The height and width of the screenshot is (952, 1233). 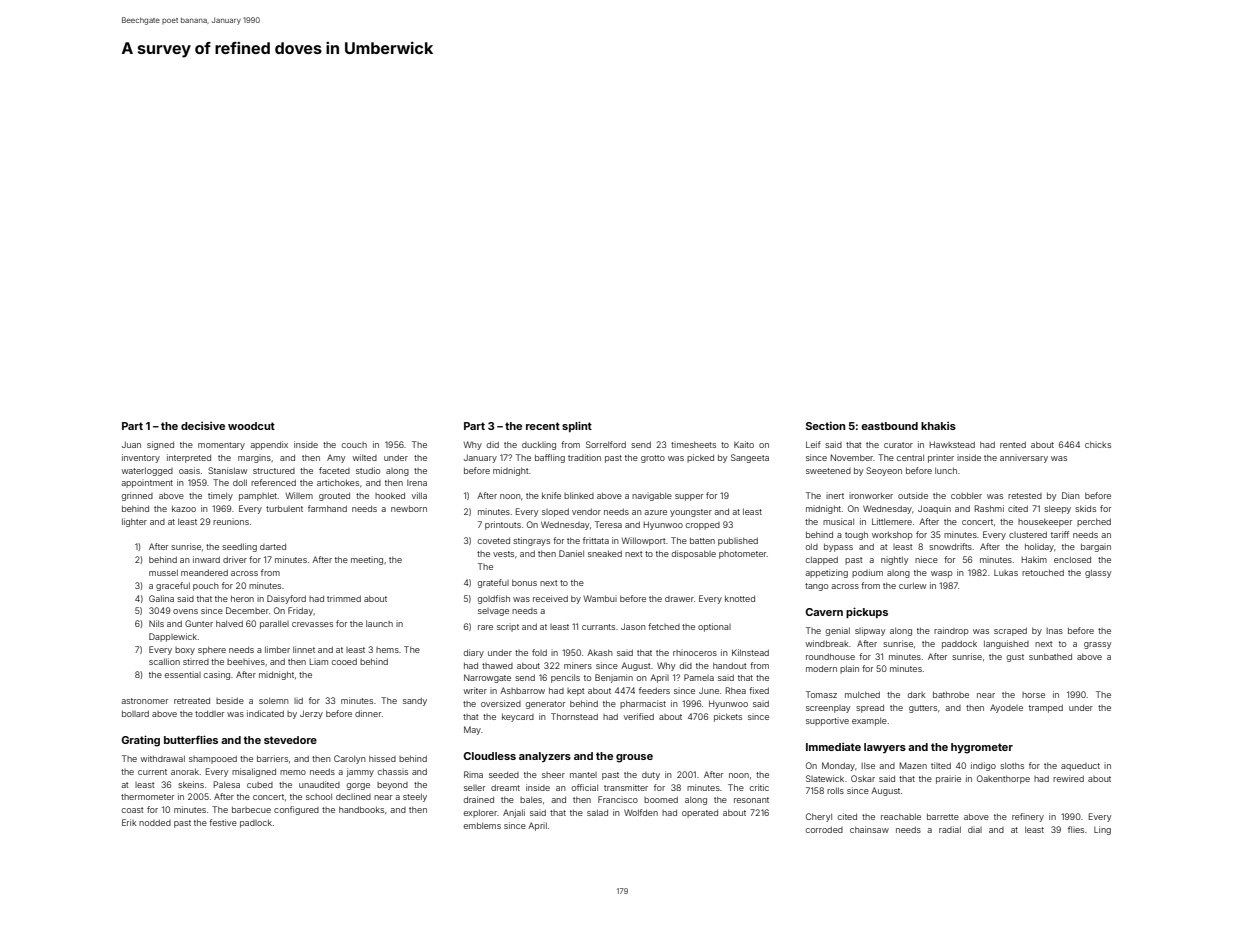 What do you see at coordinates (641, 812) in the screenshot?
I see `Wolfden` at bounding box center [641, 812].
